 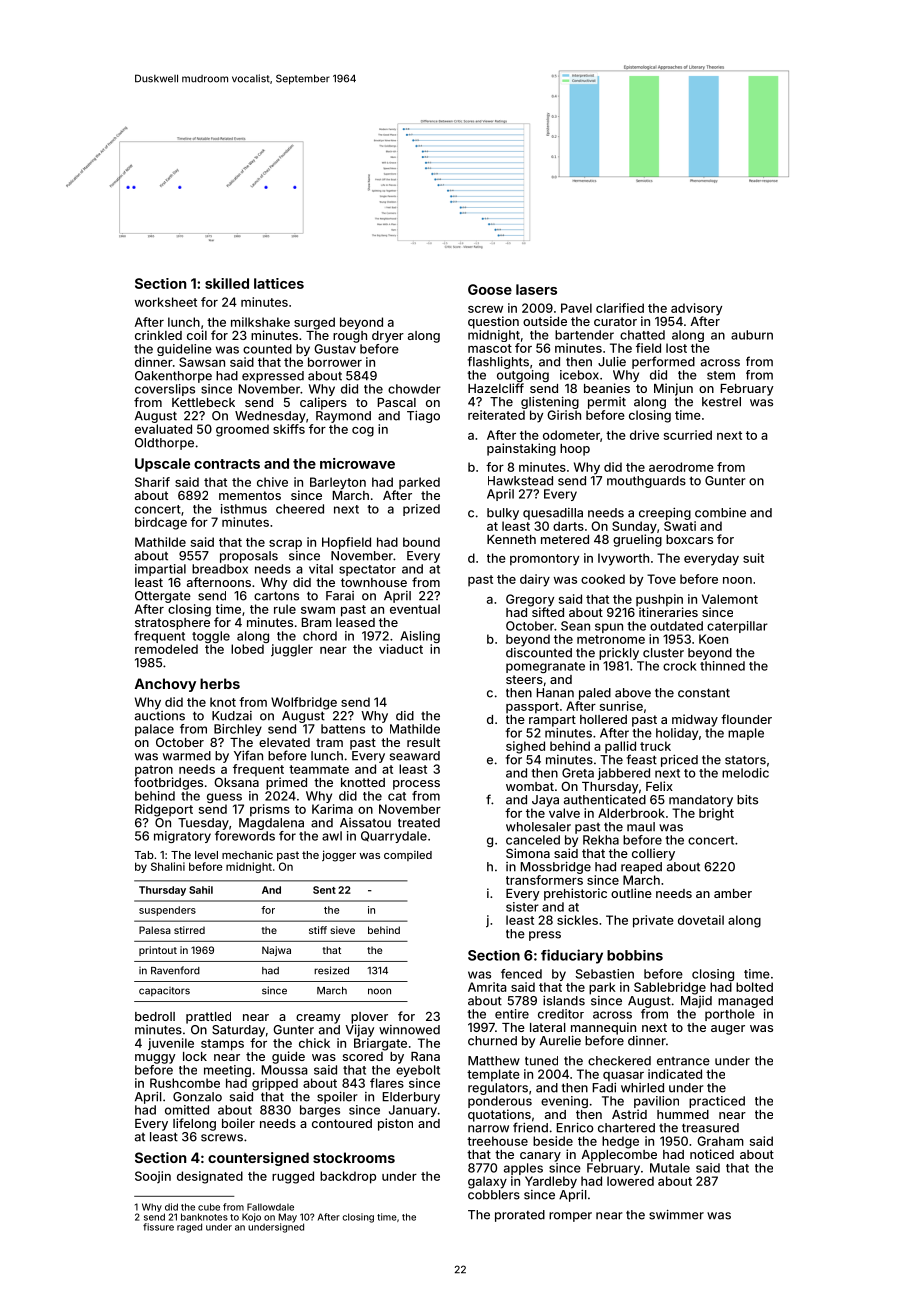 What do you see at coordinates (496, 415) in the screenshot?
I see `reiterated` at bounding box center [496, 415].
